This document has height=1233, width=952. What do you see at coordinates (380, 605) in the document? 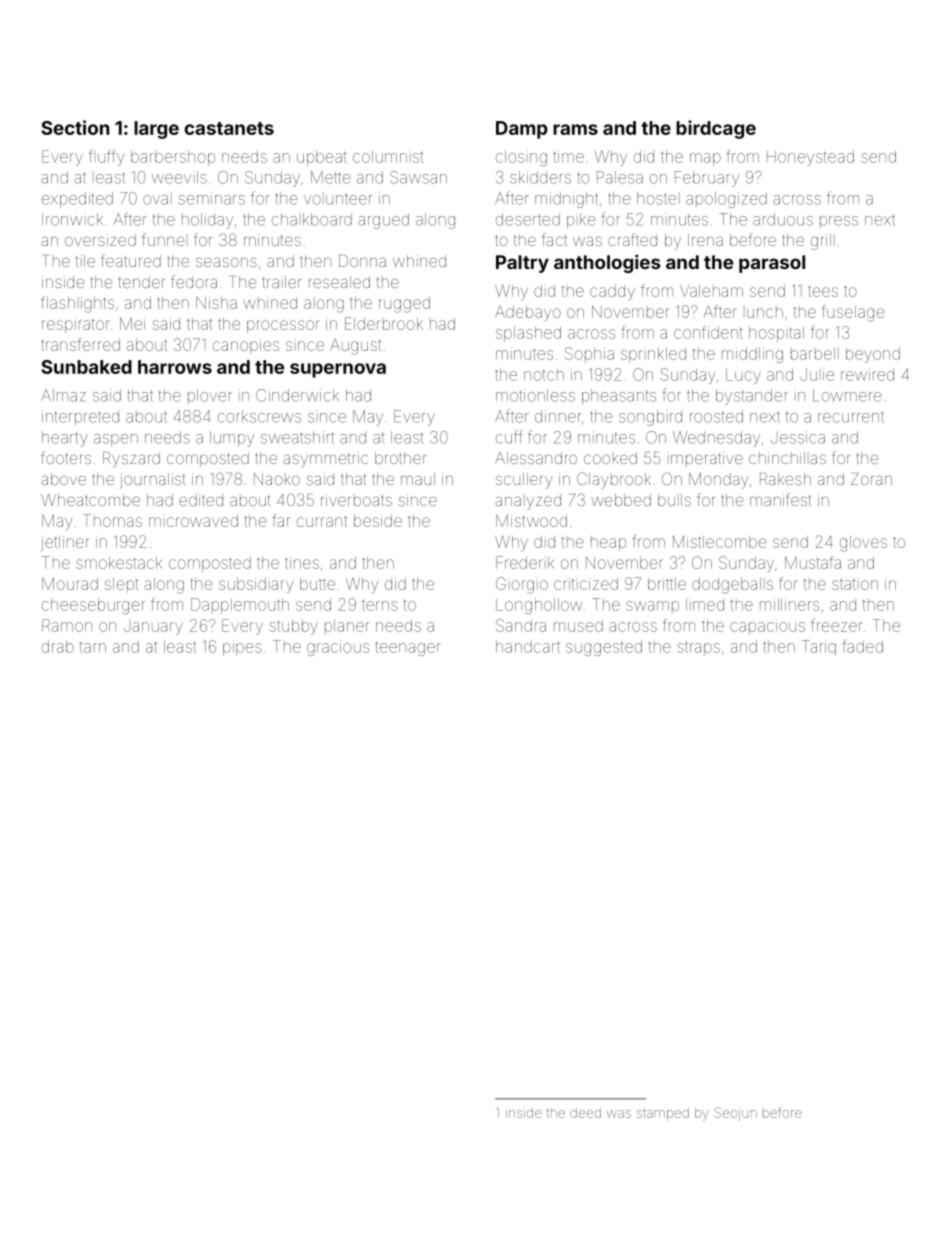
I see `terns` at bounding box center [380, 605].
